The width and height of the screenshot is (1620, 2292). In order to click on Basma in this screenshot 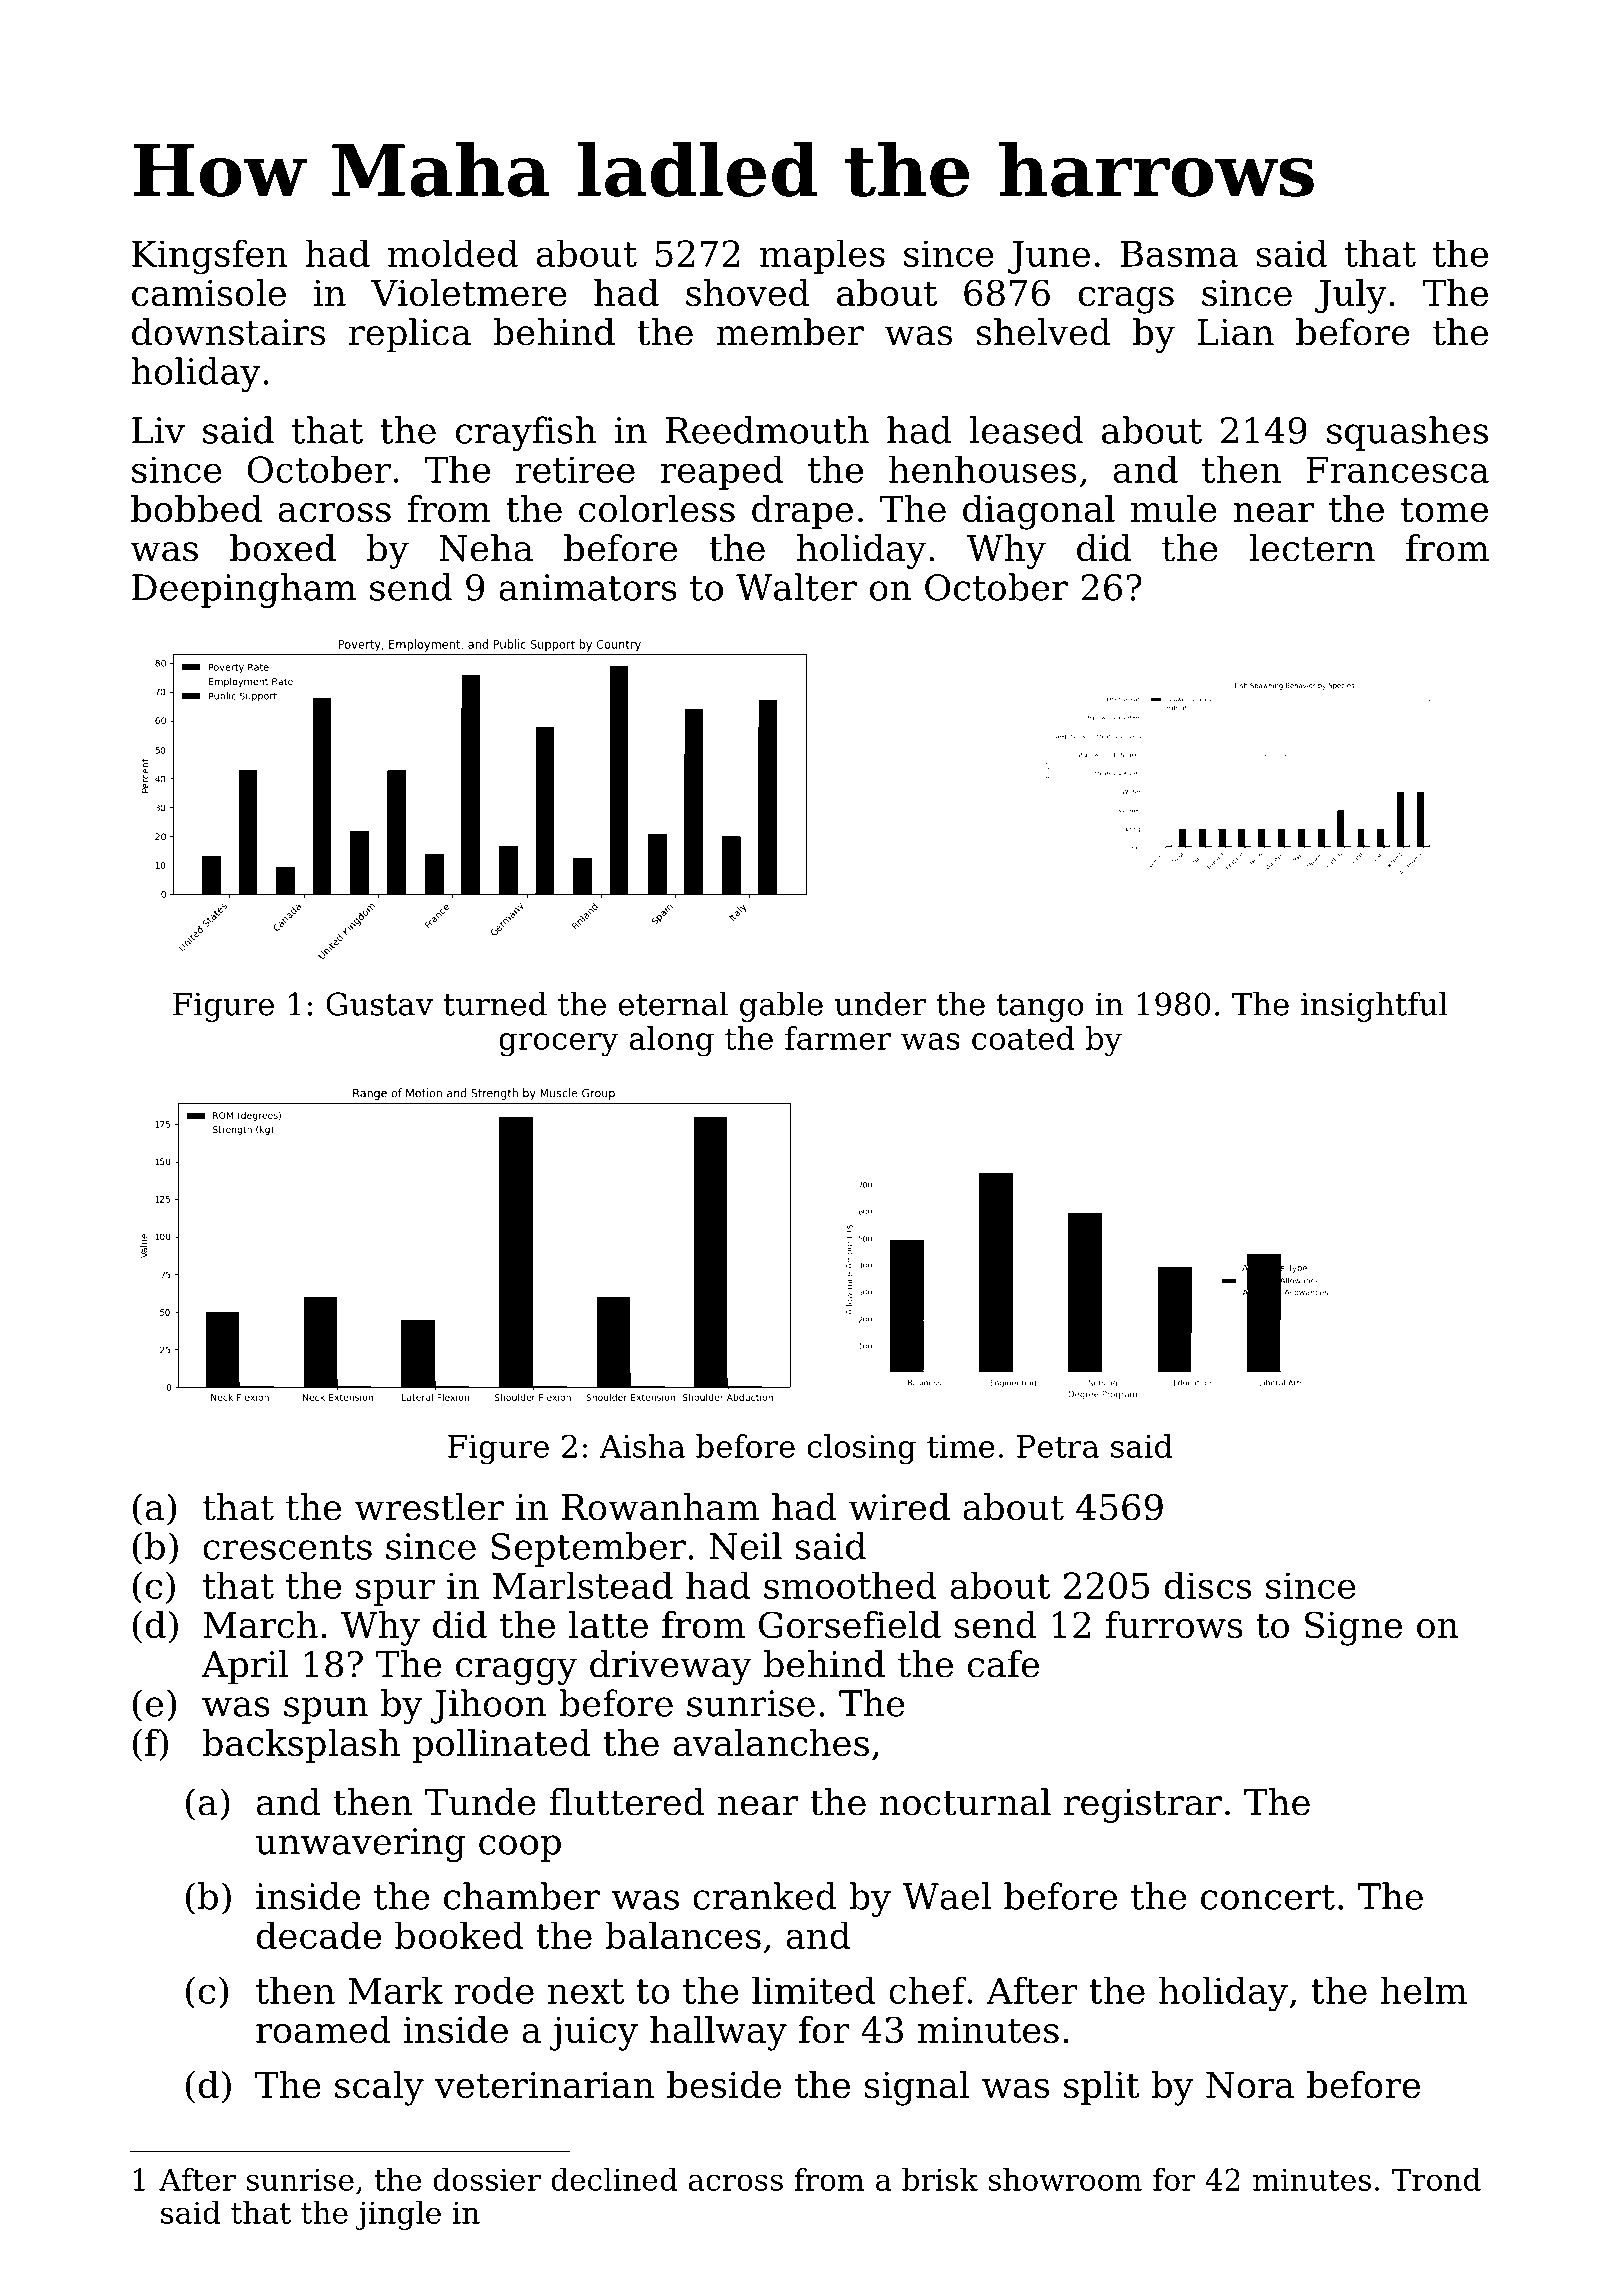, I will do `click(1179, 253)`.
